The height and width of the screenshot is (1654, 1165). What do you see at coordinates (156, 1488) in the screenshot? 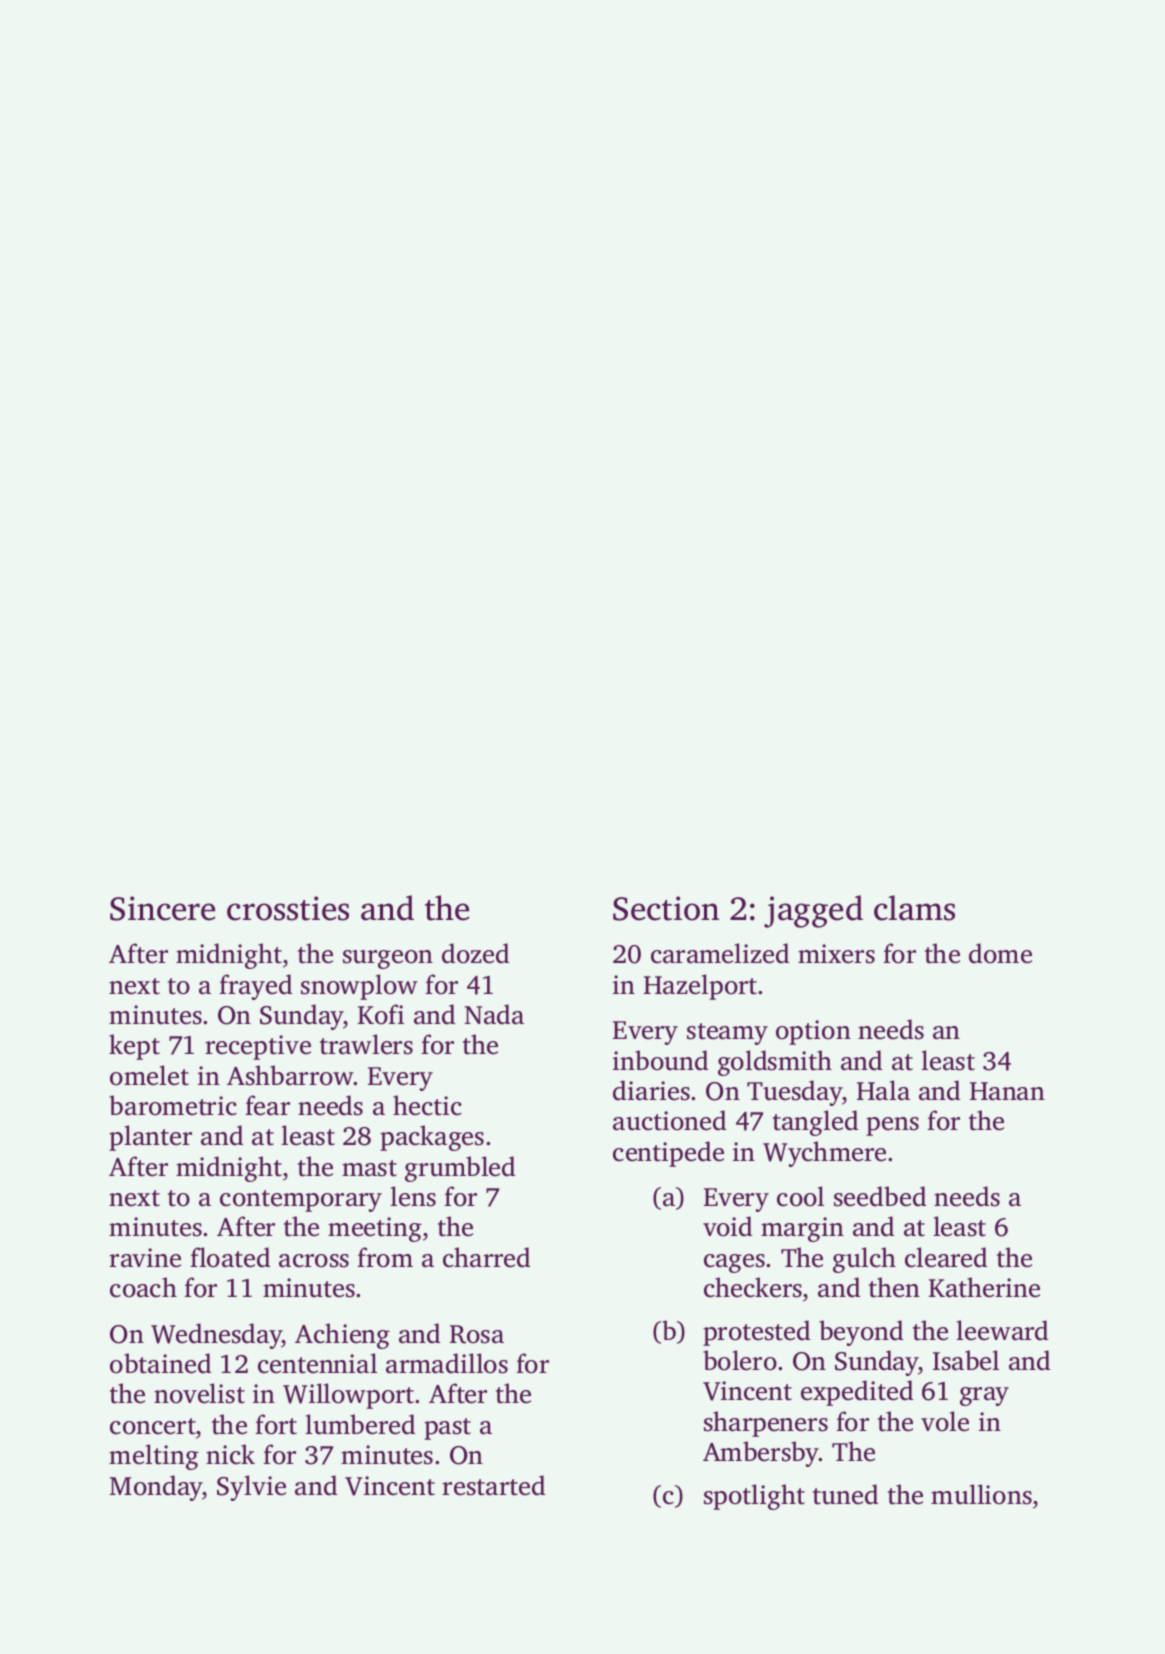
I see `Monday` at bounding box center [156, 1488].
